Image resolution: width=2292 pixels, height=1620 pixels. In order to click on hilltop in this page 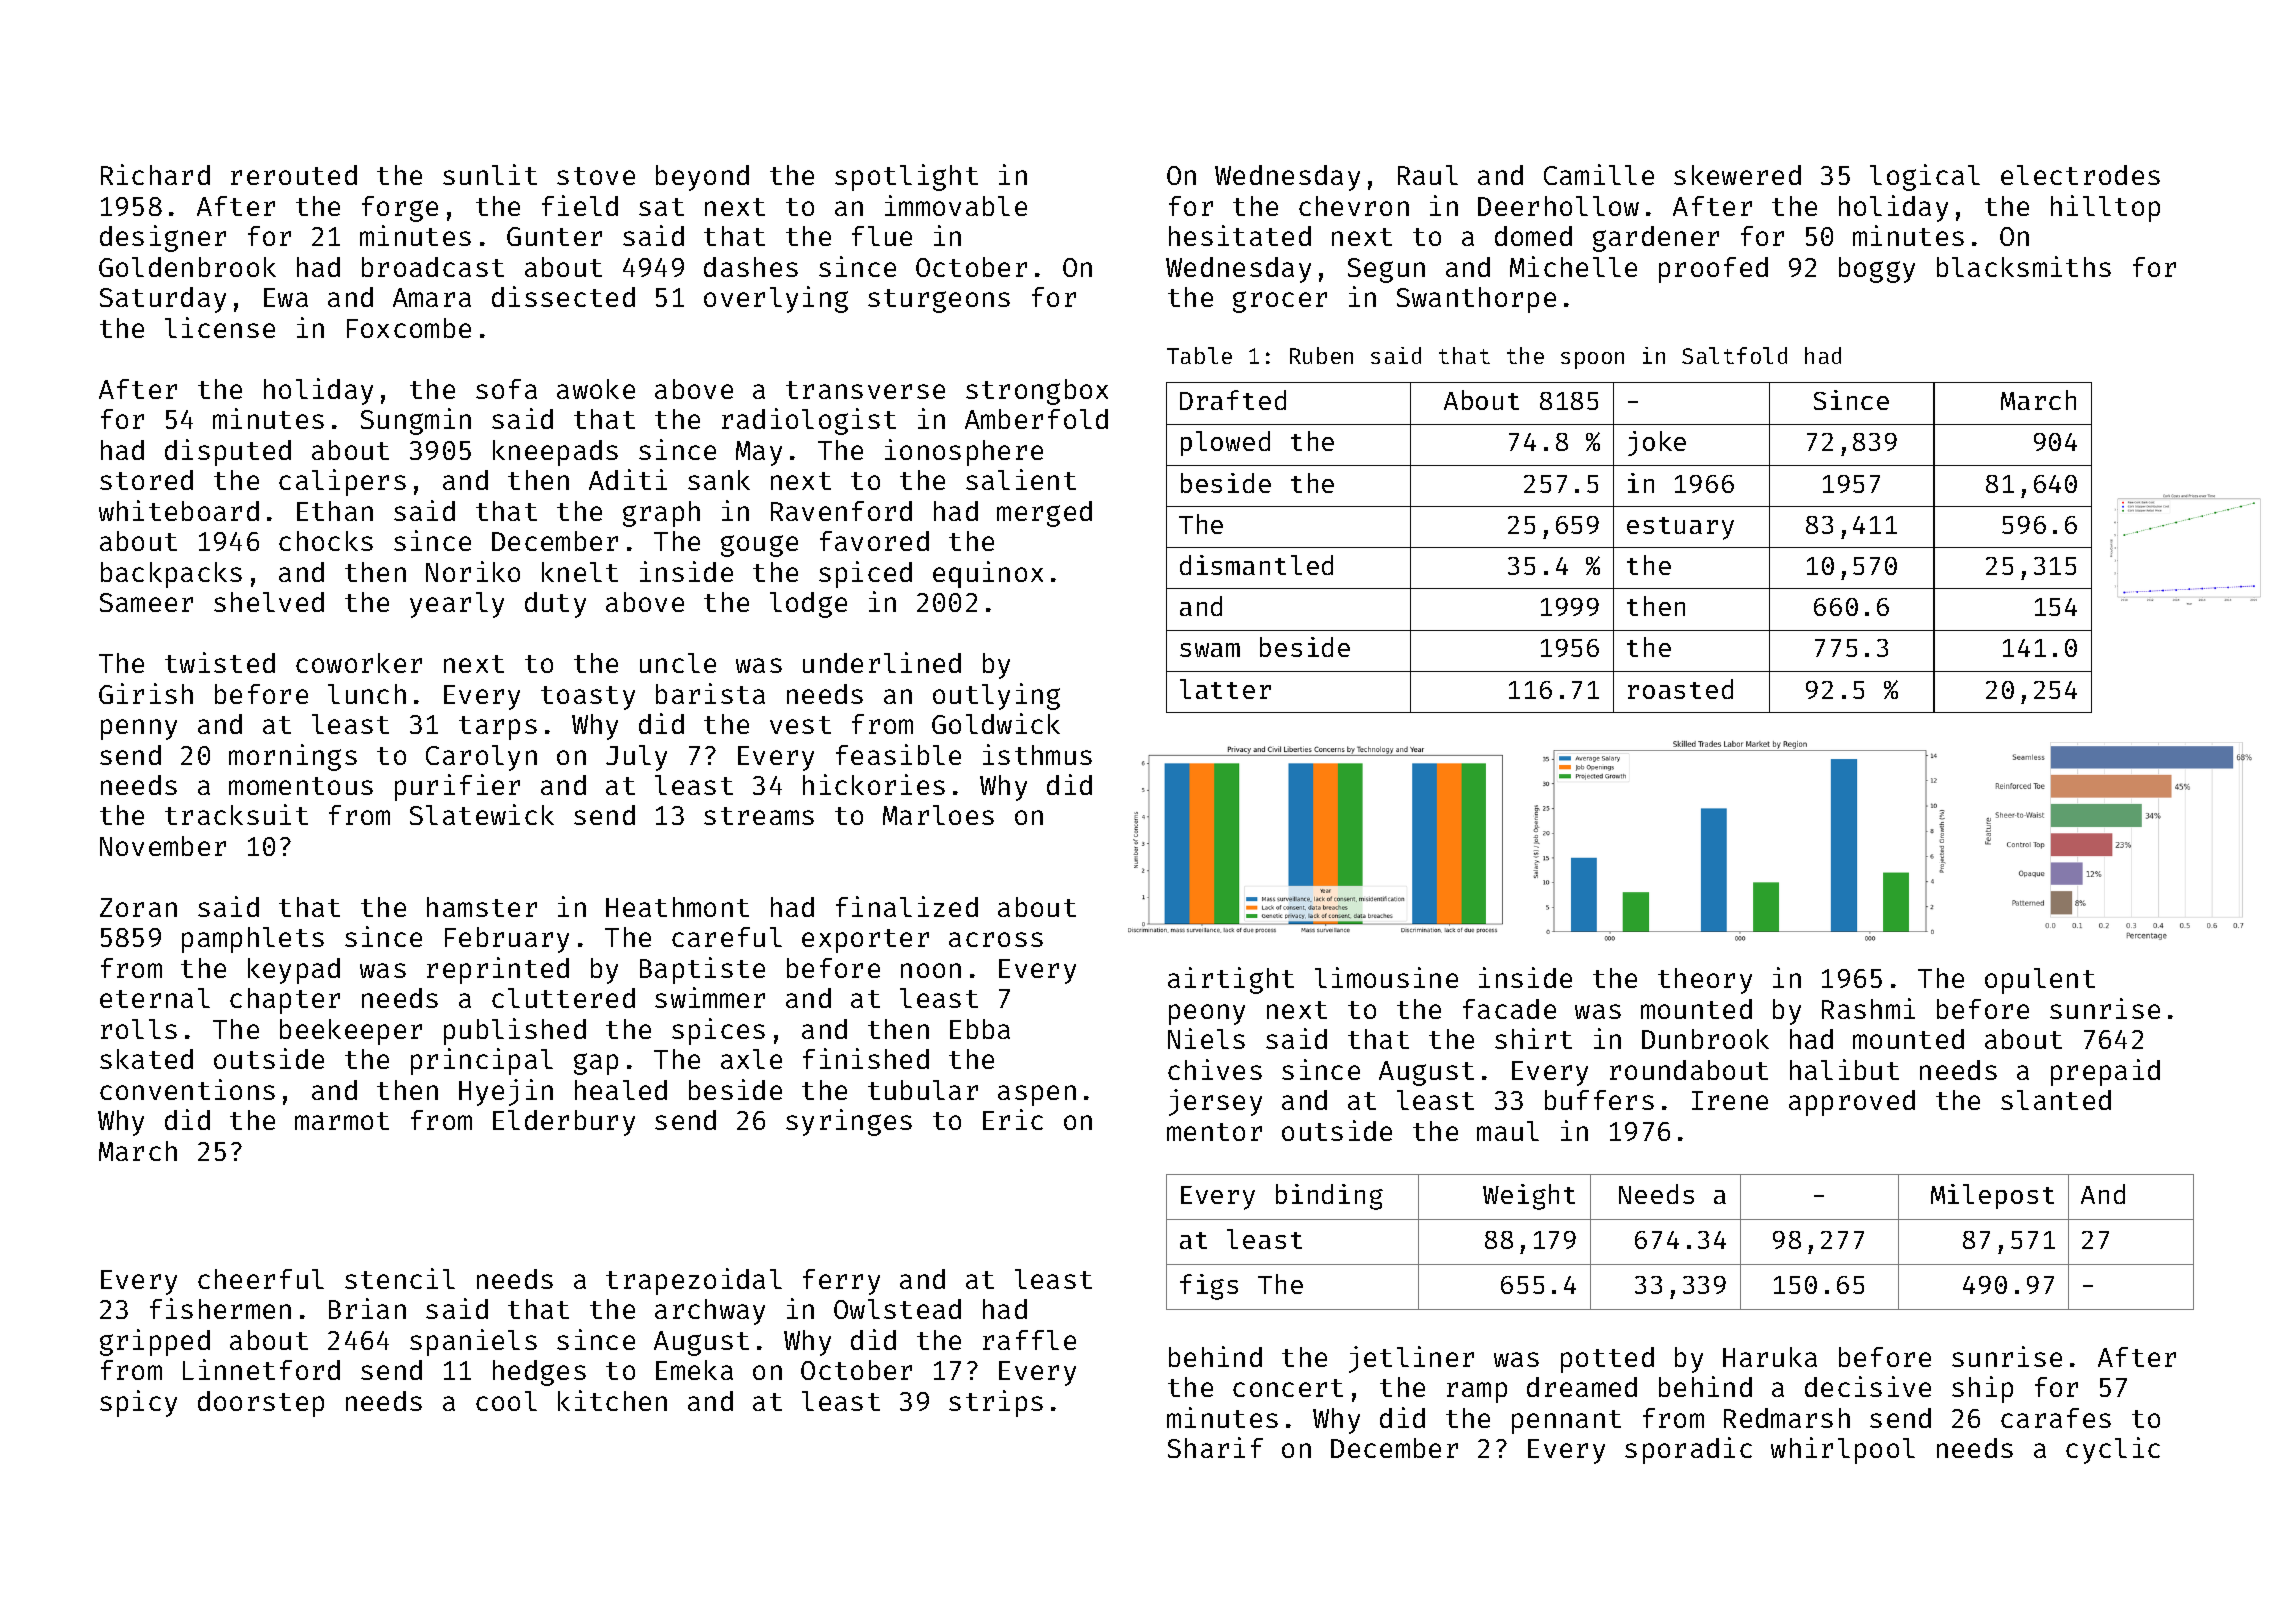, I will do `click(2105, 208)`.
